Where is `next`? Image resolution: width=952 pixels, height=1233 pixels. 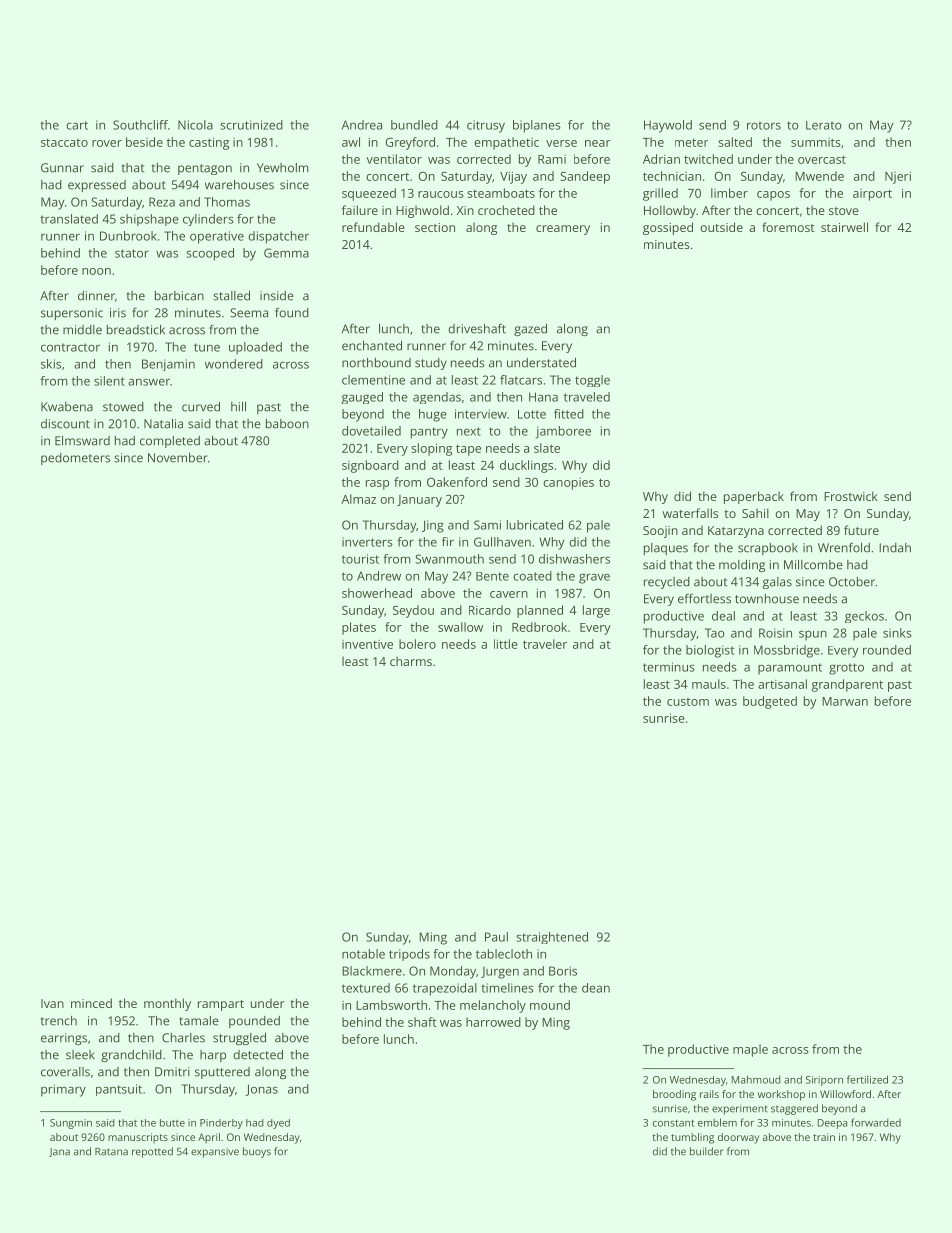 next is located at coordinates (469, 431).
